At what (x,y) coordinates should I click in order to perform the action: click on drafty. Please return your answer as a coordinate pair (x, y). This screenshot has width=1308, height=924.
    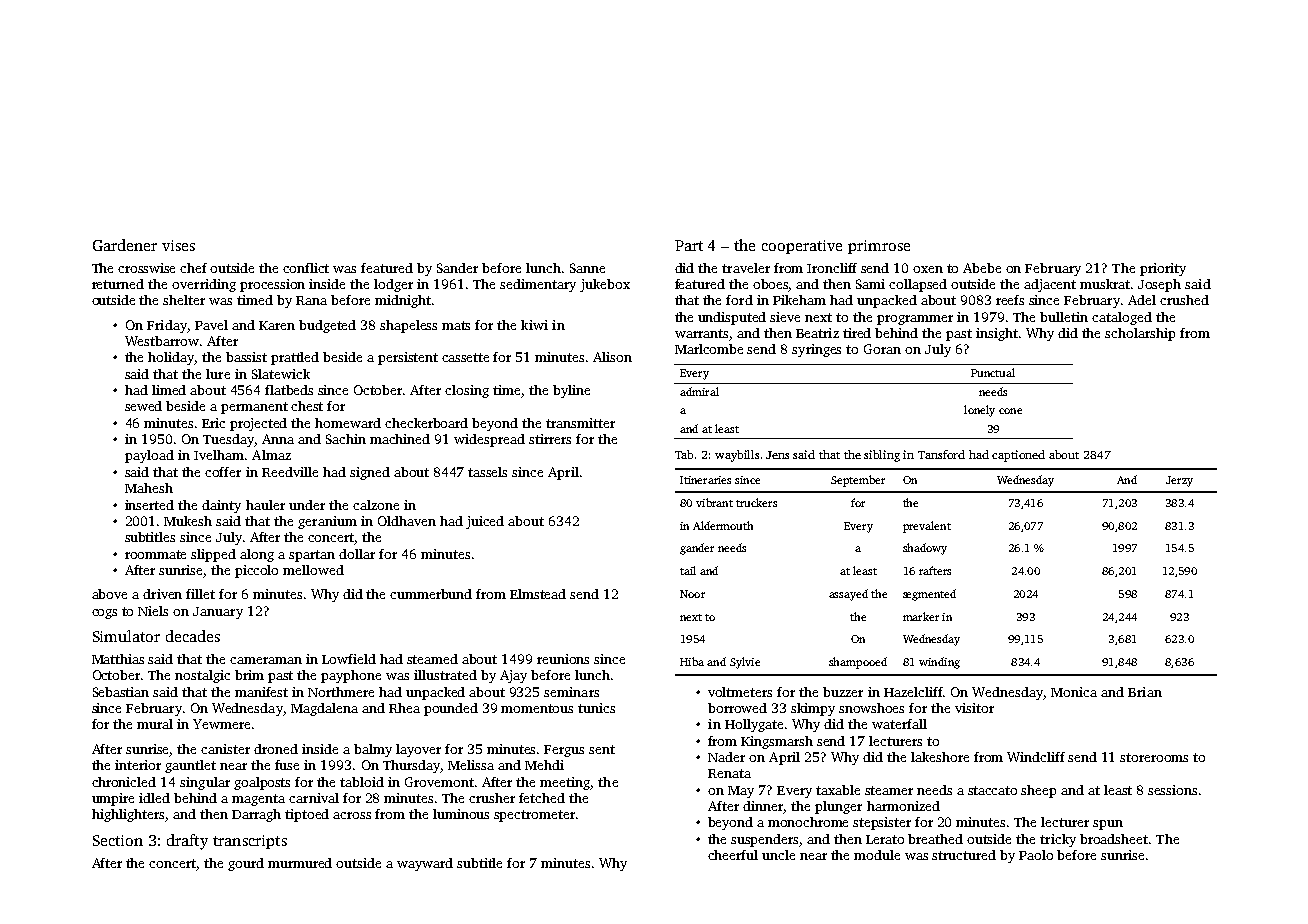
    Looking at the image, I should click on (187, 842).
